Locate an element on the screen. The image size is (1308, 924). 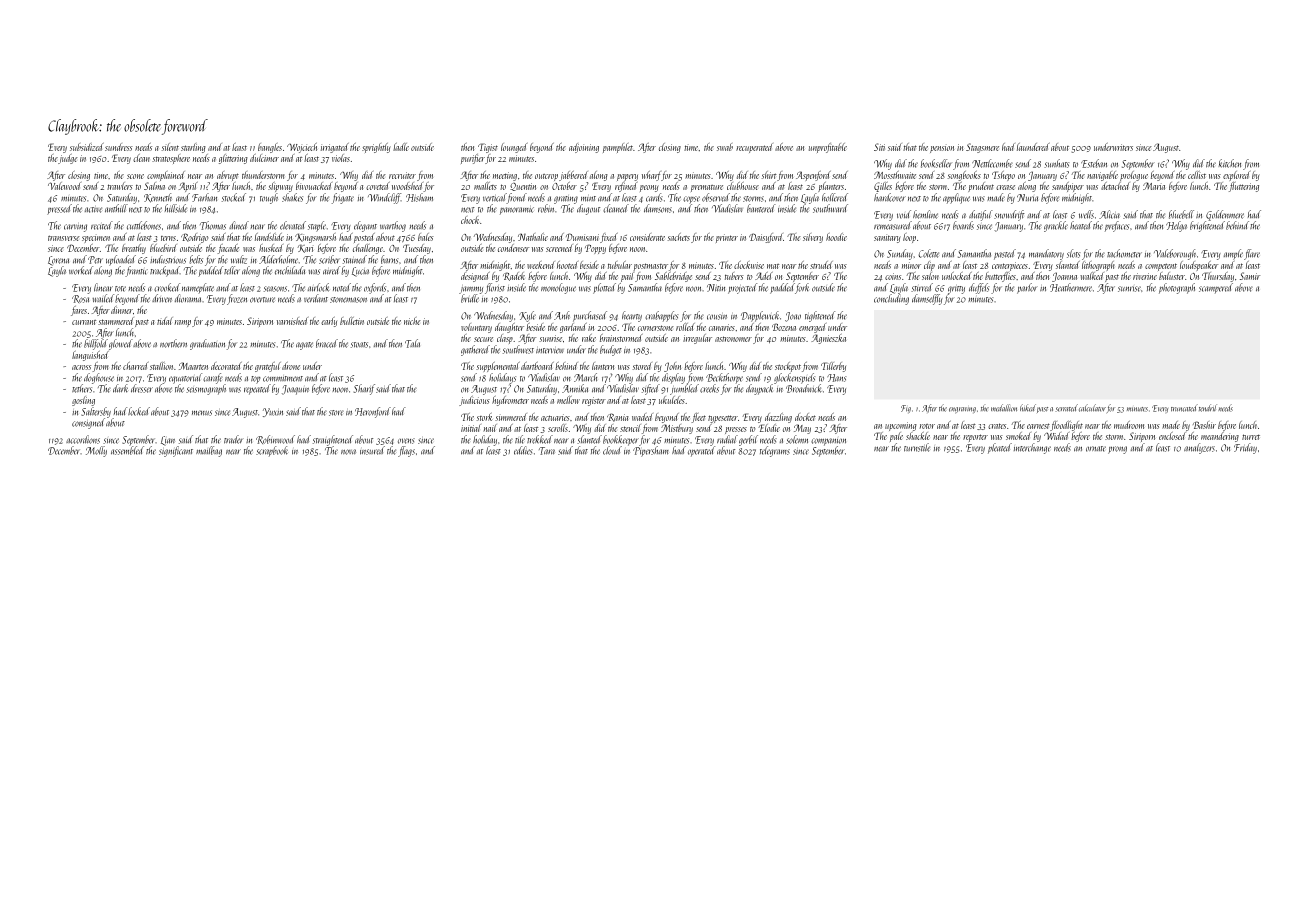
explored is located at coordinates (1236, 176).
